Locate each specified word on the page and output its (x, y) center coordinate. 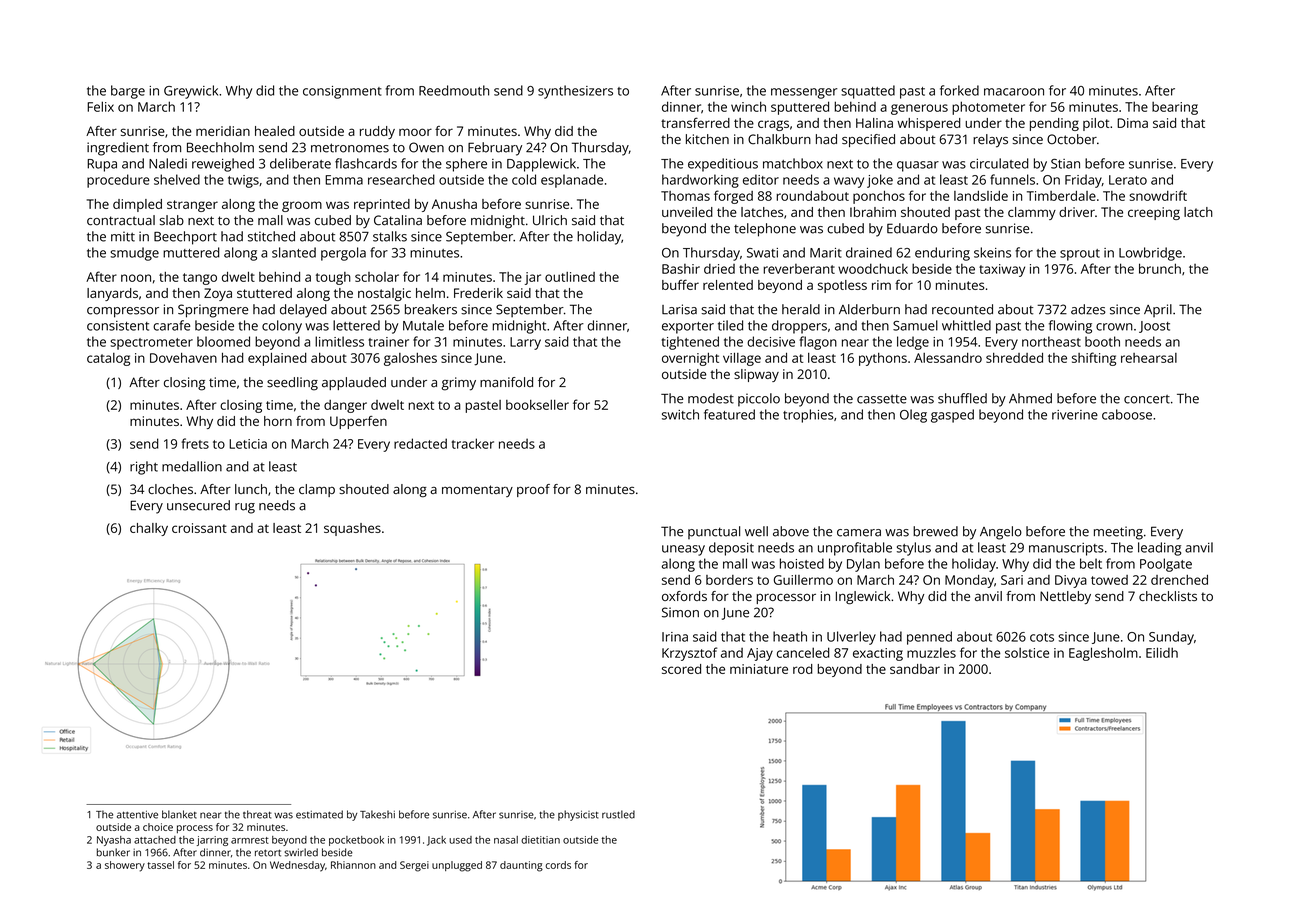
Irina (675, 637)
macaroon (1014, 92)
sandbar (915, 669)
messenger (804, 93)
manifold (506, 382)
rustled (618, 814)
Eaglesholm (1103, 654)
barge (128, 92)
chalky (149, 529)
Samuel (915, 325)
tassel (160, 865)
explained (277, 359)
